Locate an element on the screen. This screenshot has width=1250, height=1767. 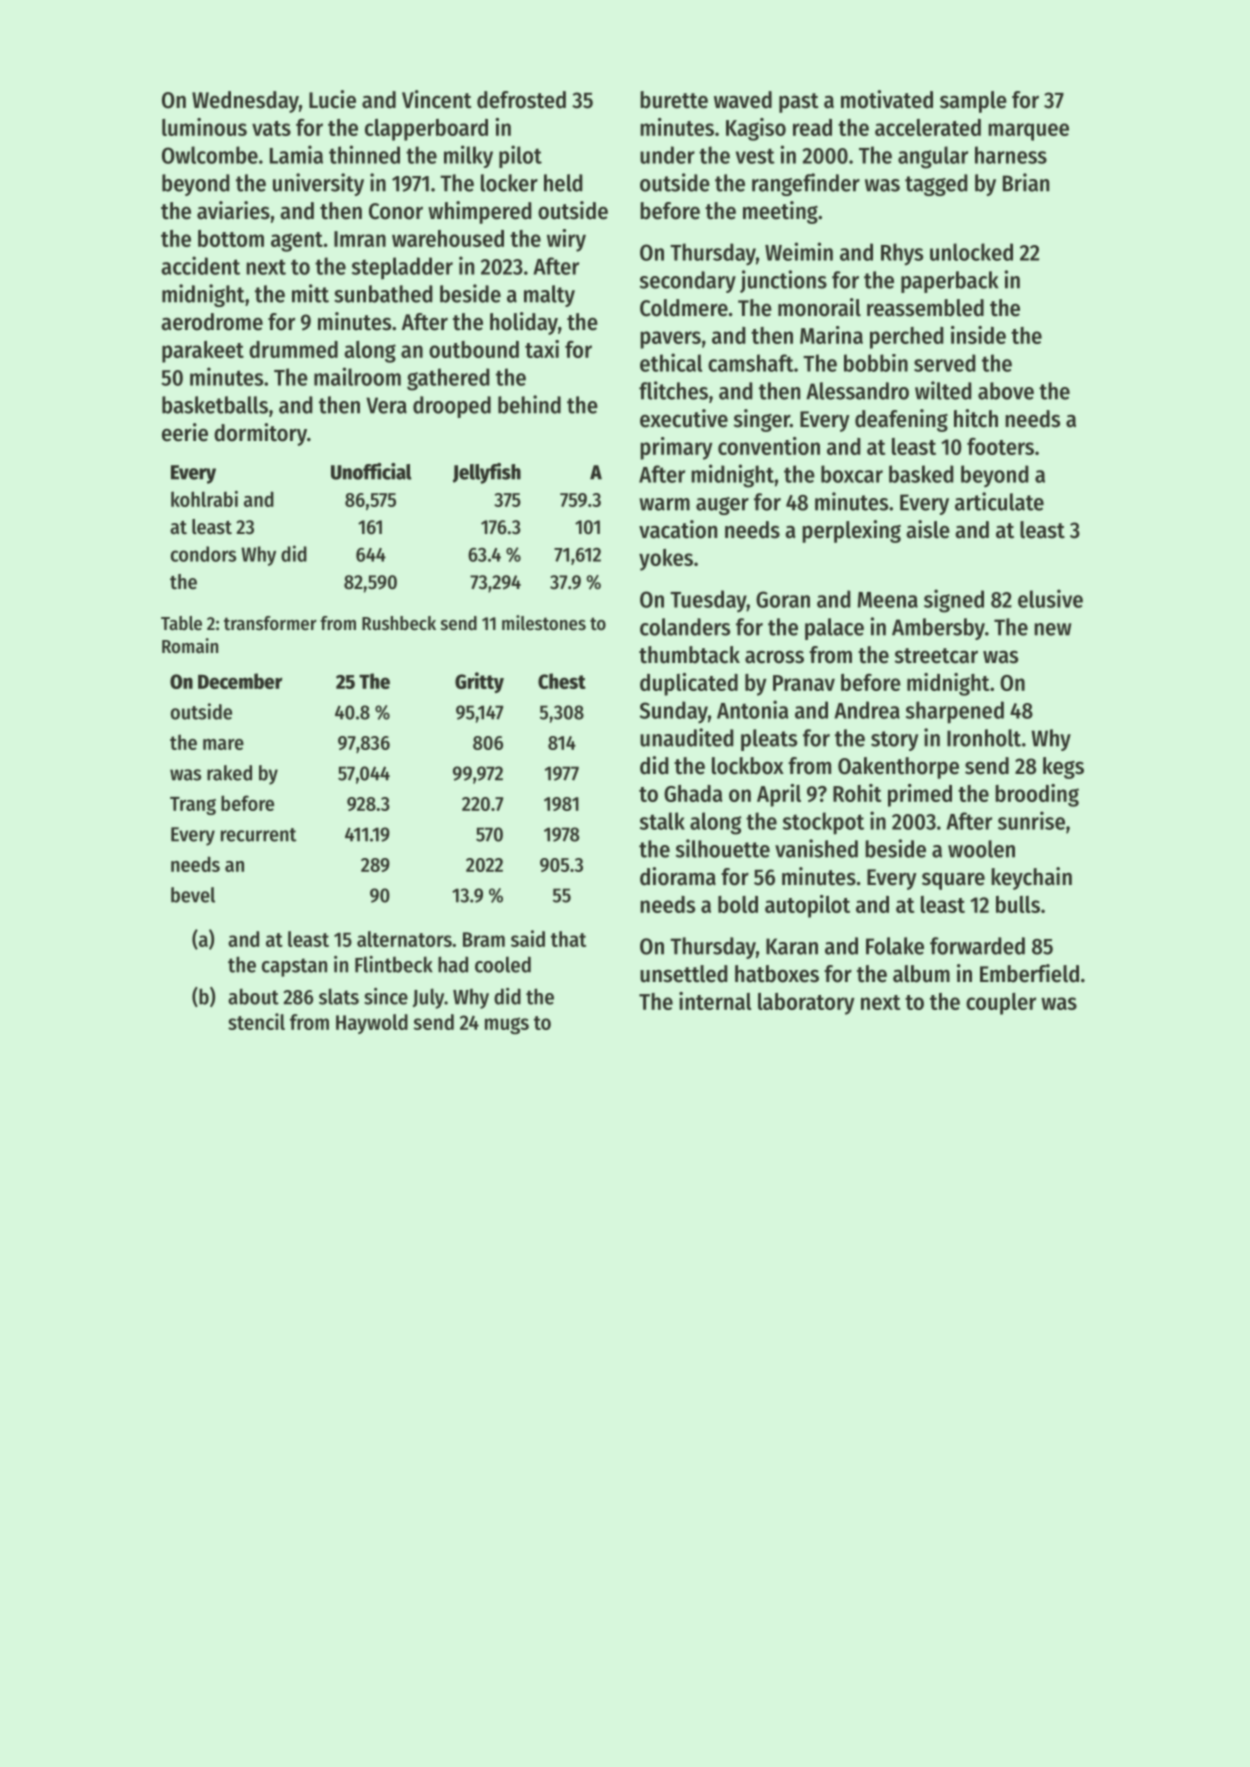
inside is located at coordinates (978, 335).
